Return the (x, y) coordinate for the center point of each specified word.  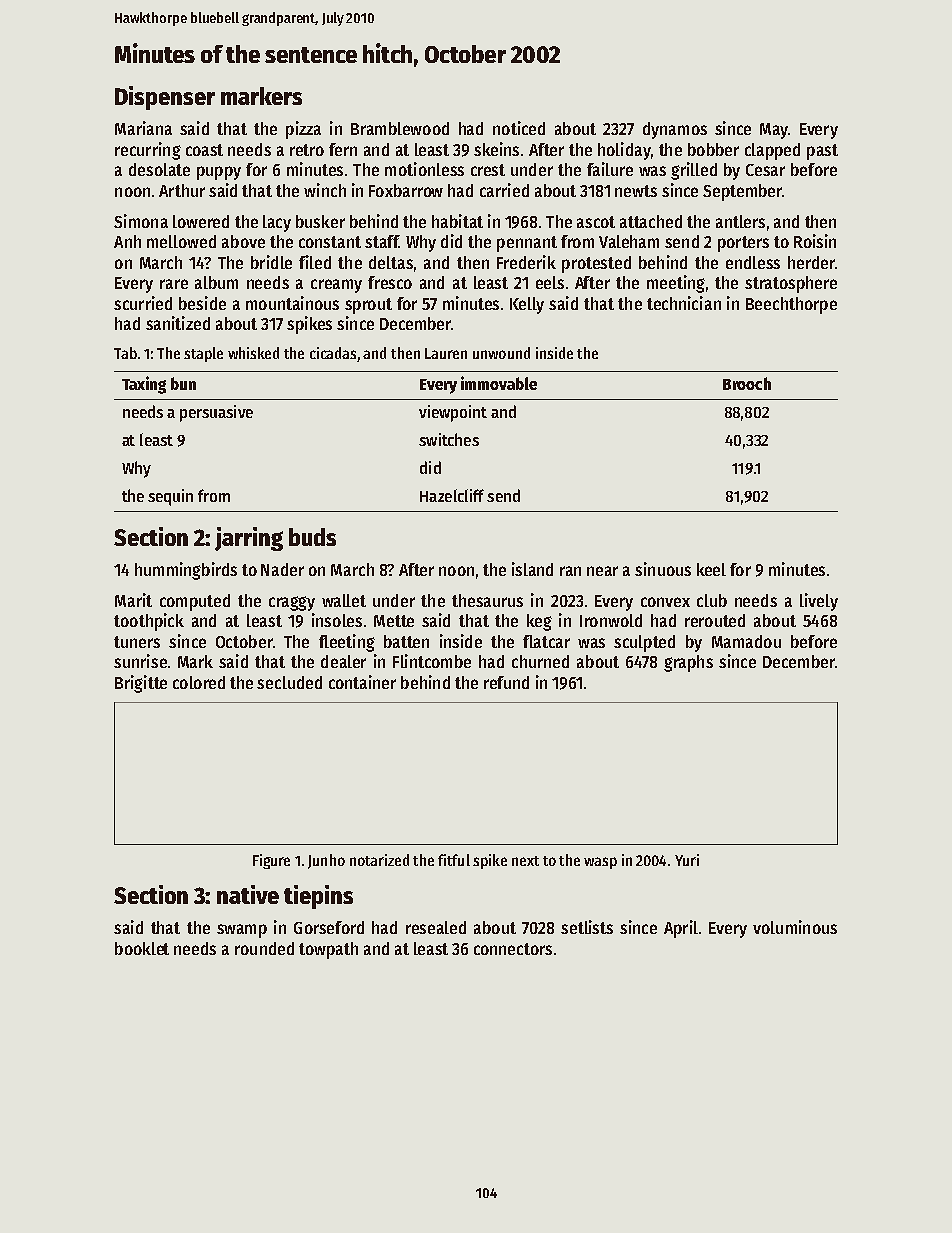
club (712, 600)
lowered (201, 221)
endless (753, 262)
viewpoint (453, 413)
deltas (391, 262)
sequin (170, 497)
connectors (513, 949)
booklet (142, 948)
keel (711, 569)
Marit (133, 600)
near (602, 571)
